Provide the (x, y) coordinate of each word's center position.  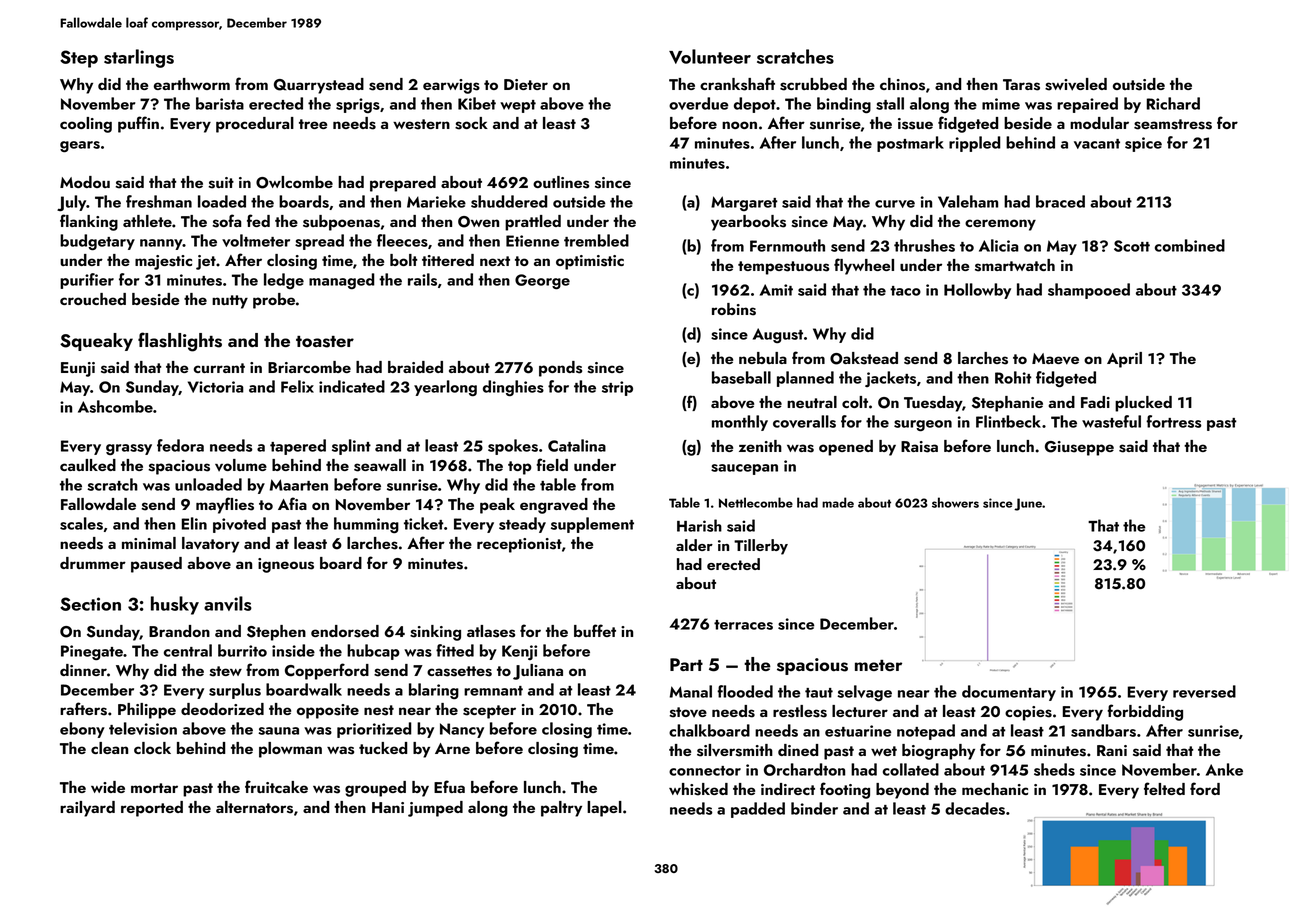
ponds (560, 369)
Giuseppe (1079, 448)
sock (471, 123)
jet (206, 262)
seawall (380, 465)
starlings (139, 58)
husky (175, 605)
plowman (290, 750)
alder (694, 545)
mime (1001, 104)
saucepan (744, 469)
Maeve (1055, 359)
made (838, 502)
